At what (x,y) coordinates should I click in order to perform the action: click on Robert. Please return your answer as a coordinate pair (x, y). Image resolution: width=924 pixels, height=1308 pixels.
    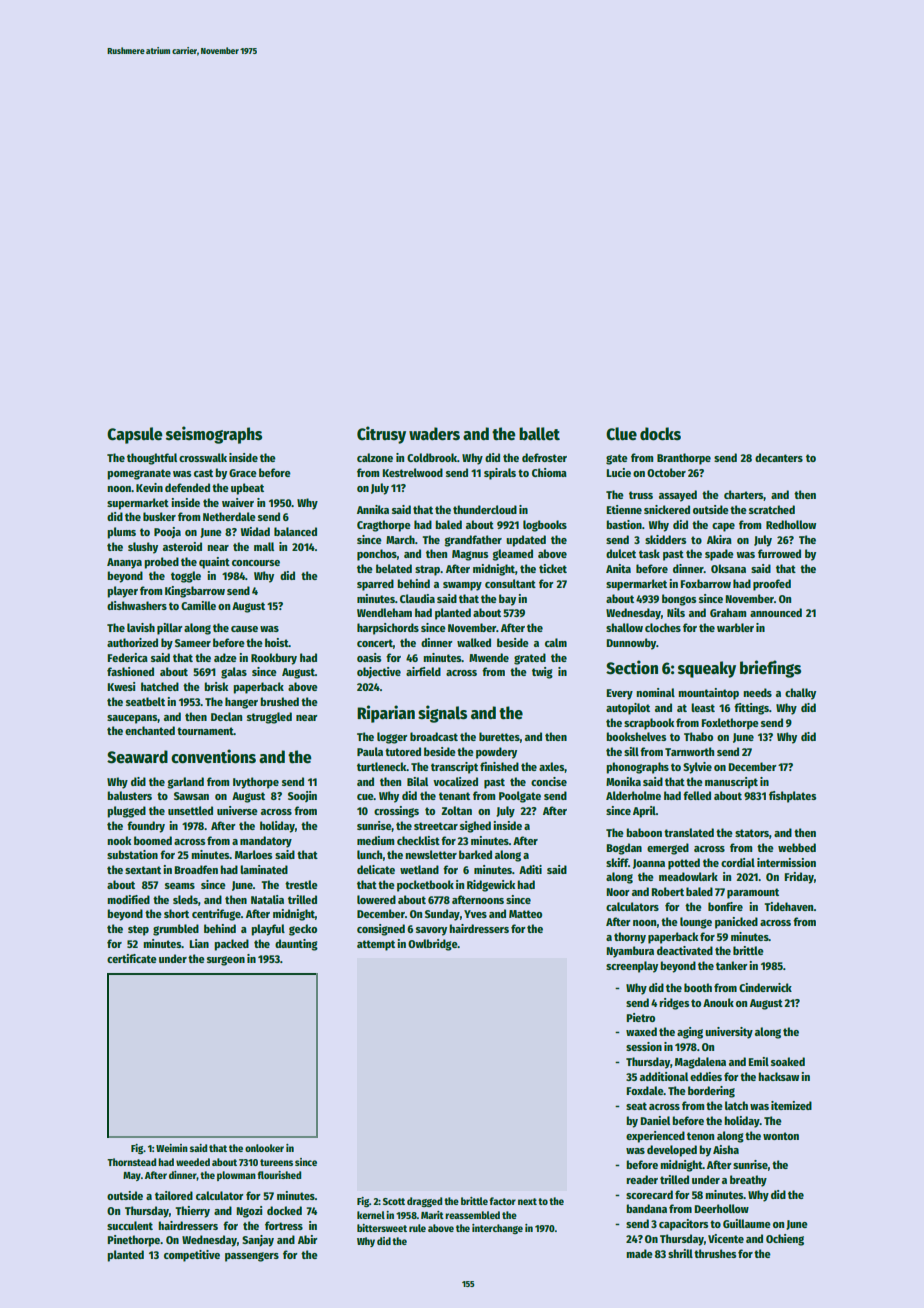
    Looking at the image, I should click on (667, 891).
